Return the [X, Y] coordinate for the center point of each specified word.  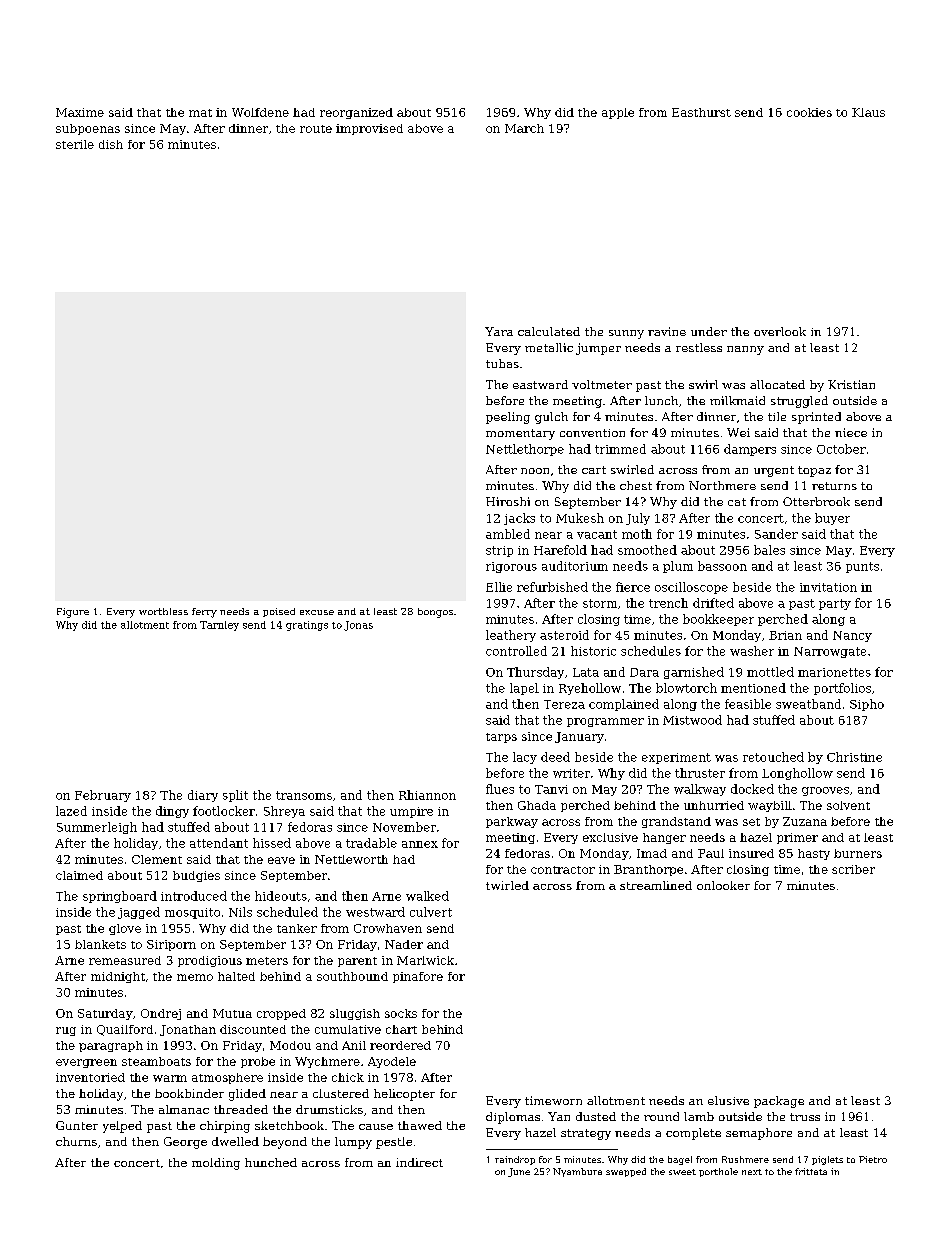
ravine [667, 331]
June [519, 1172]
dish [111, 144]
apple [618, 113]
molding [216, 1164]
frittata [811, 1171]
